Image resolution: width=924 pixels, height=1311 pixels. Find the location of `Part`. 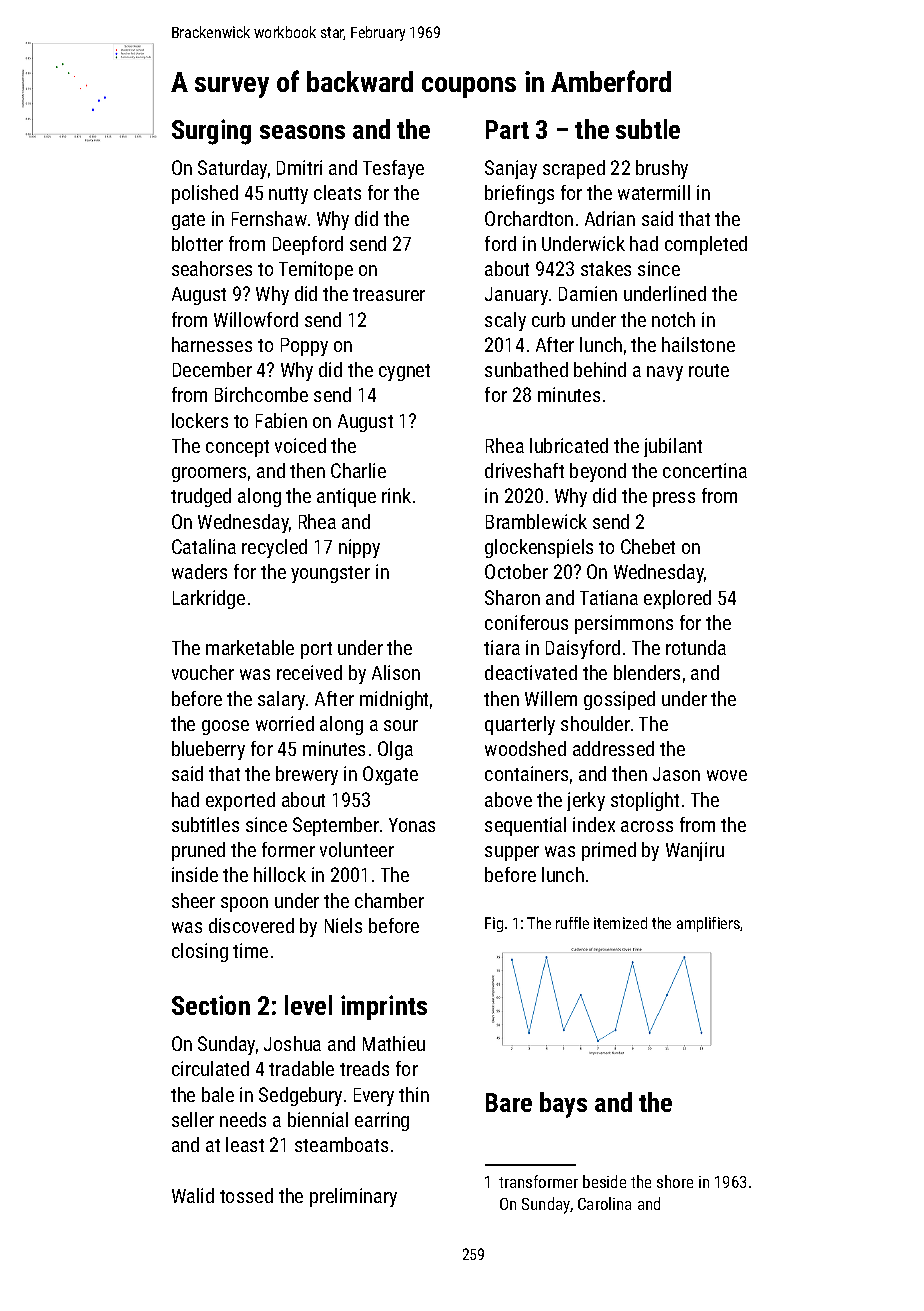

Part is located at coordinates (507, 129).
